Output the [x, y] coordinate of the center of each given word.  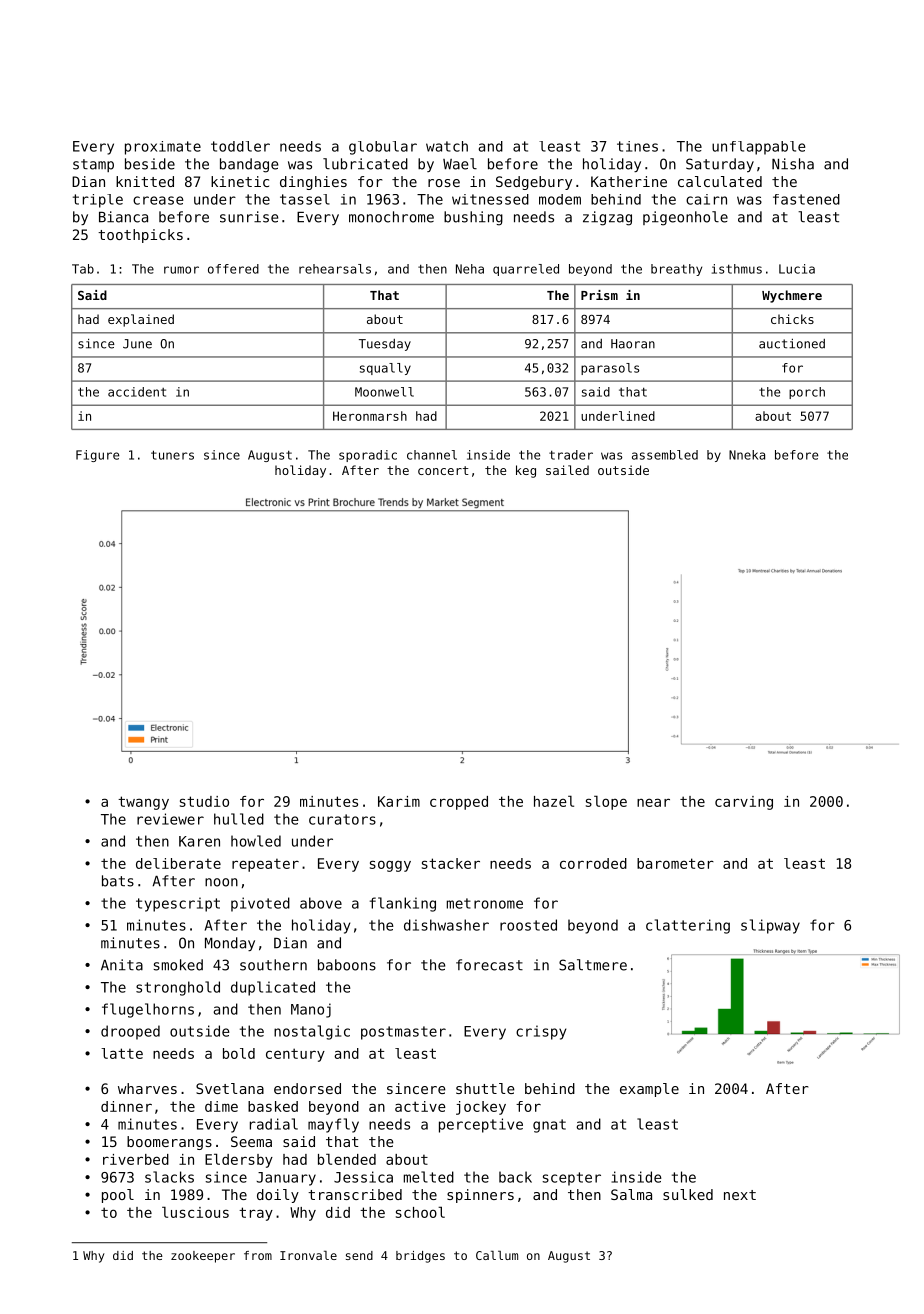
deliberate [178, 863]
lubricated [365, 164]
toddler [240, 146]
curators [342, 819]
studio [204, 801]
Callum [497, 1255]
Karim [399, 801]
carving [744, 803]
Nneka [747, 455]
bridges [420, 1257]
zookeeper [203, 1257]
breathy [676, 270]
